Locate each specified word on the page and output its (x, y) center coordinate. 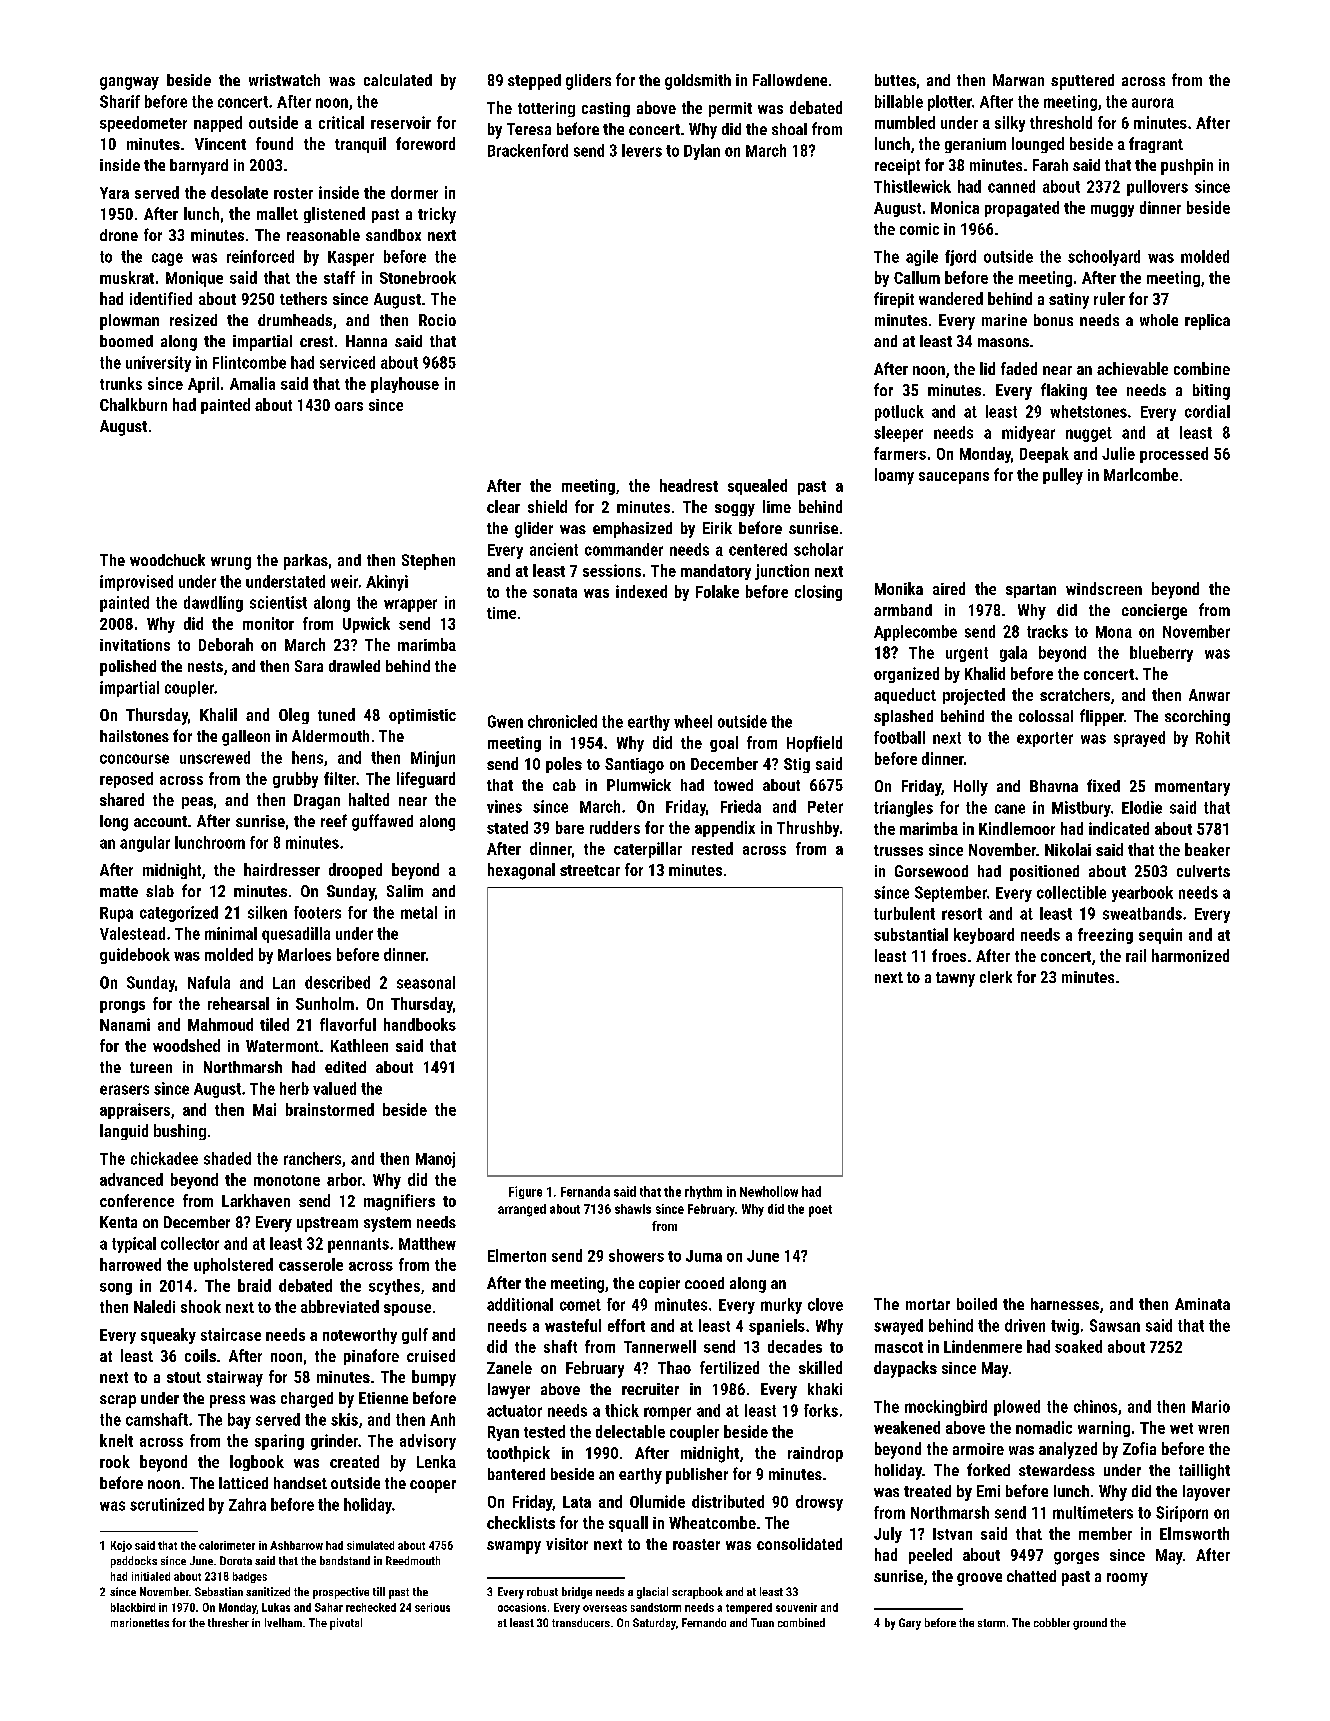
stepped (534, 82)
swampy (514, 1547)
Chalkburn (133, 404)
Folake (717, 591)
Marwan (1018, 80)
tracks (1047, 631)
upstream (327, 1224)
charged (307, 1400)
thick (622, 1410)
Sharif (120, 101)
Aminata (1202, 1304)
